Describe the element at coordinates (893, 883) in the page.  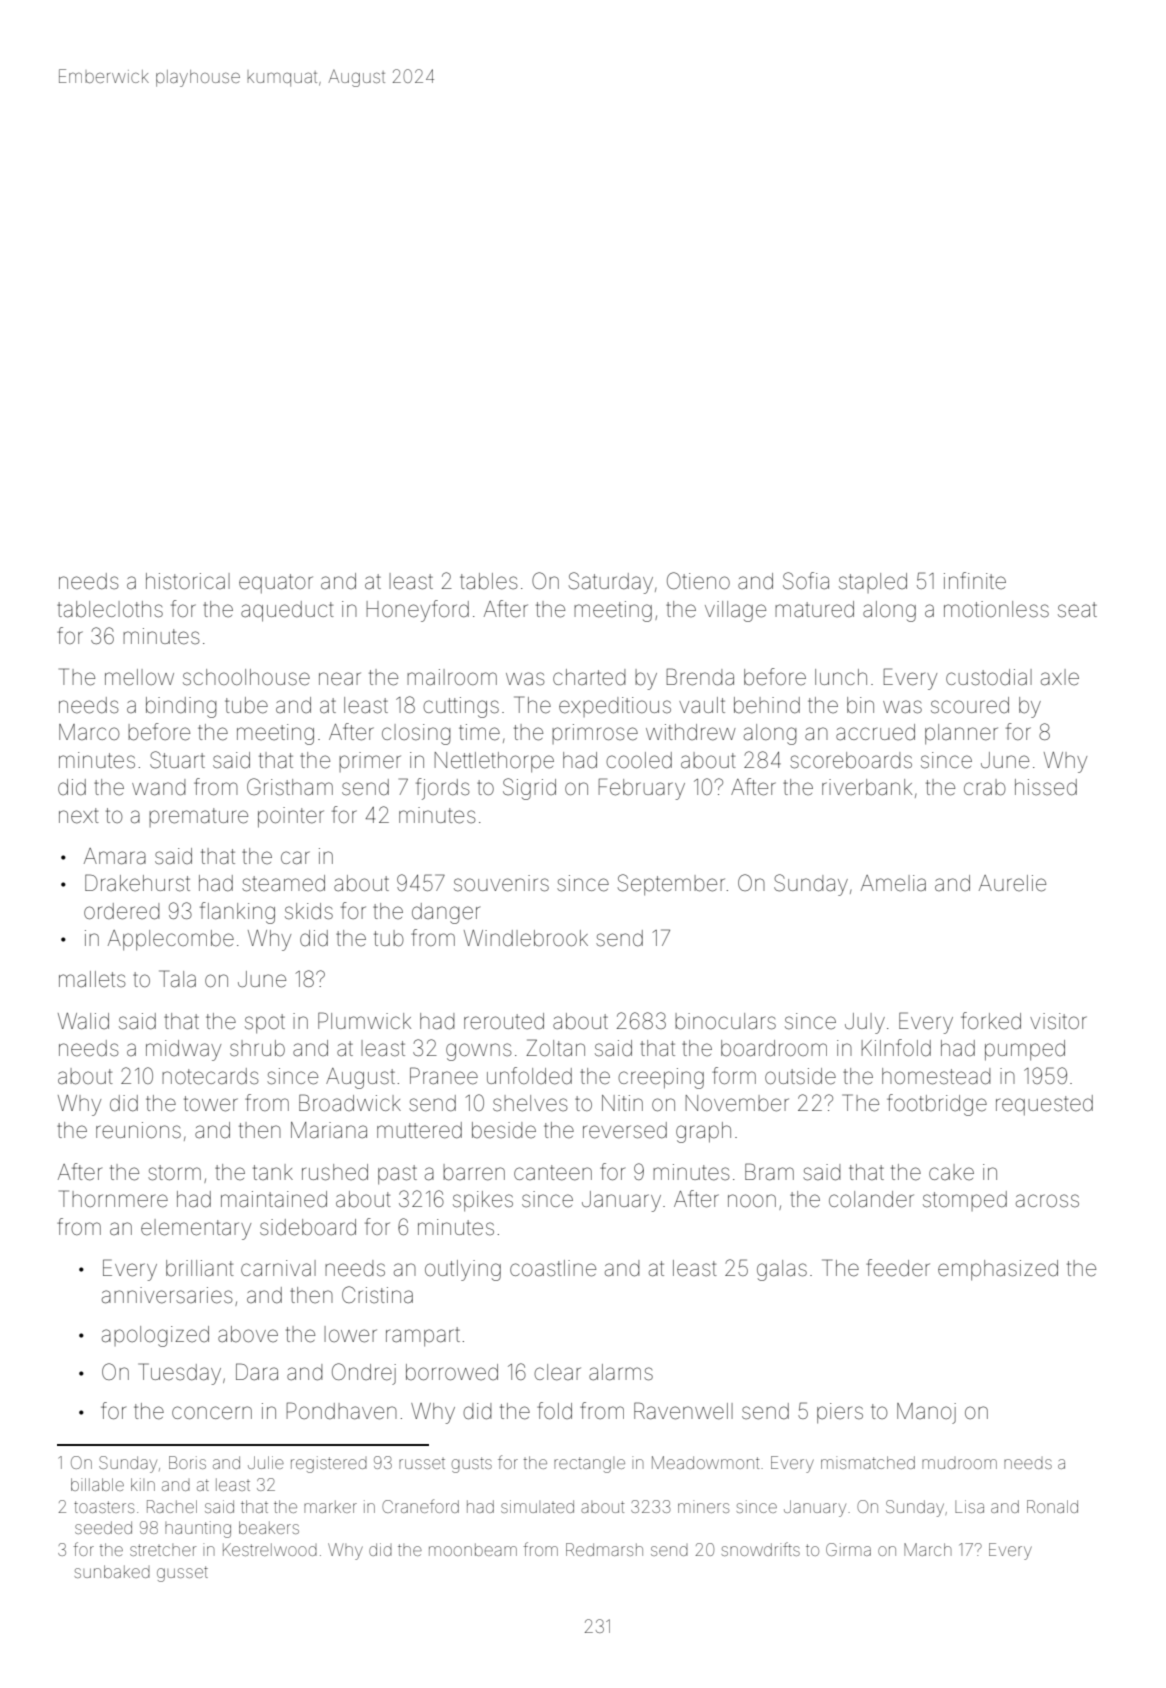
I see `Amelia` at that location.
